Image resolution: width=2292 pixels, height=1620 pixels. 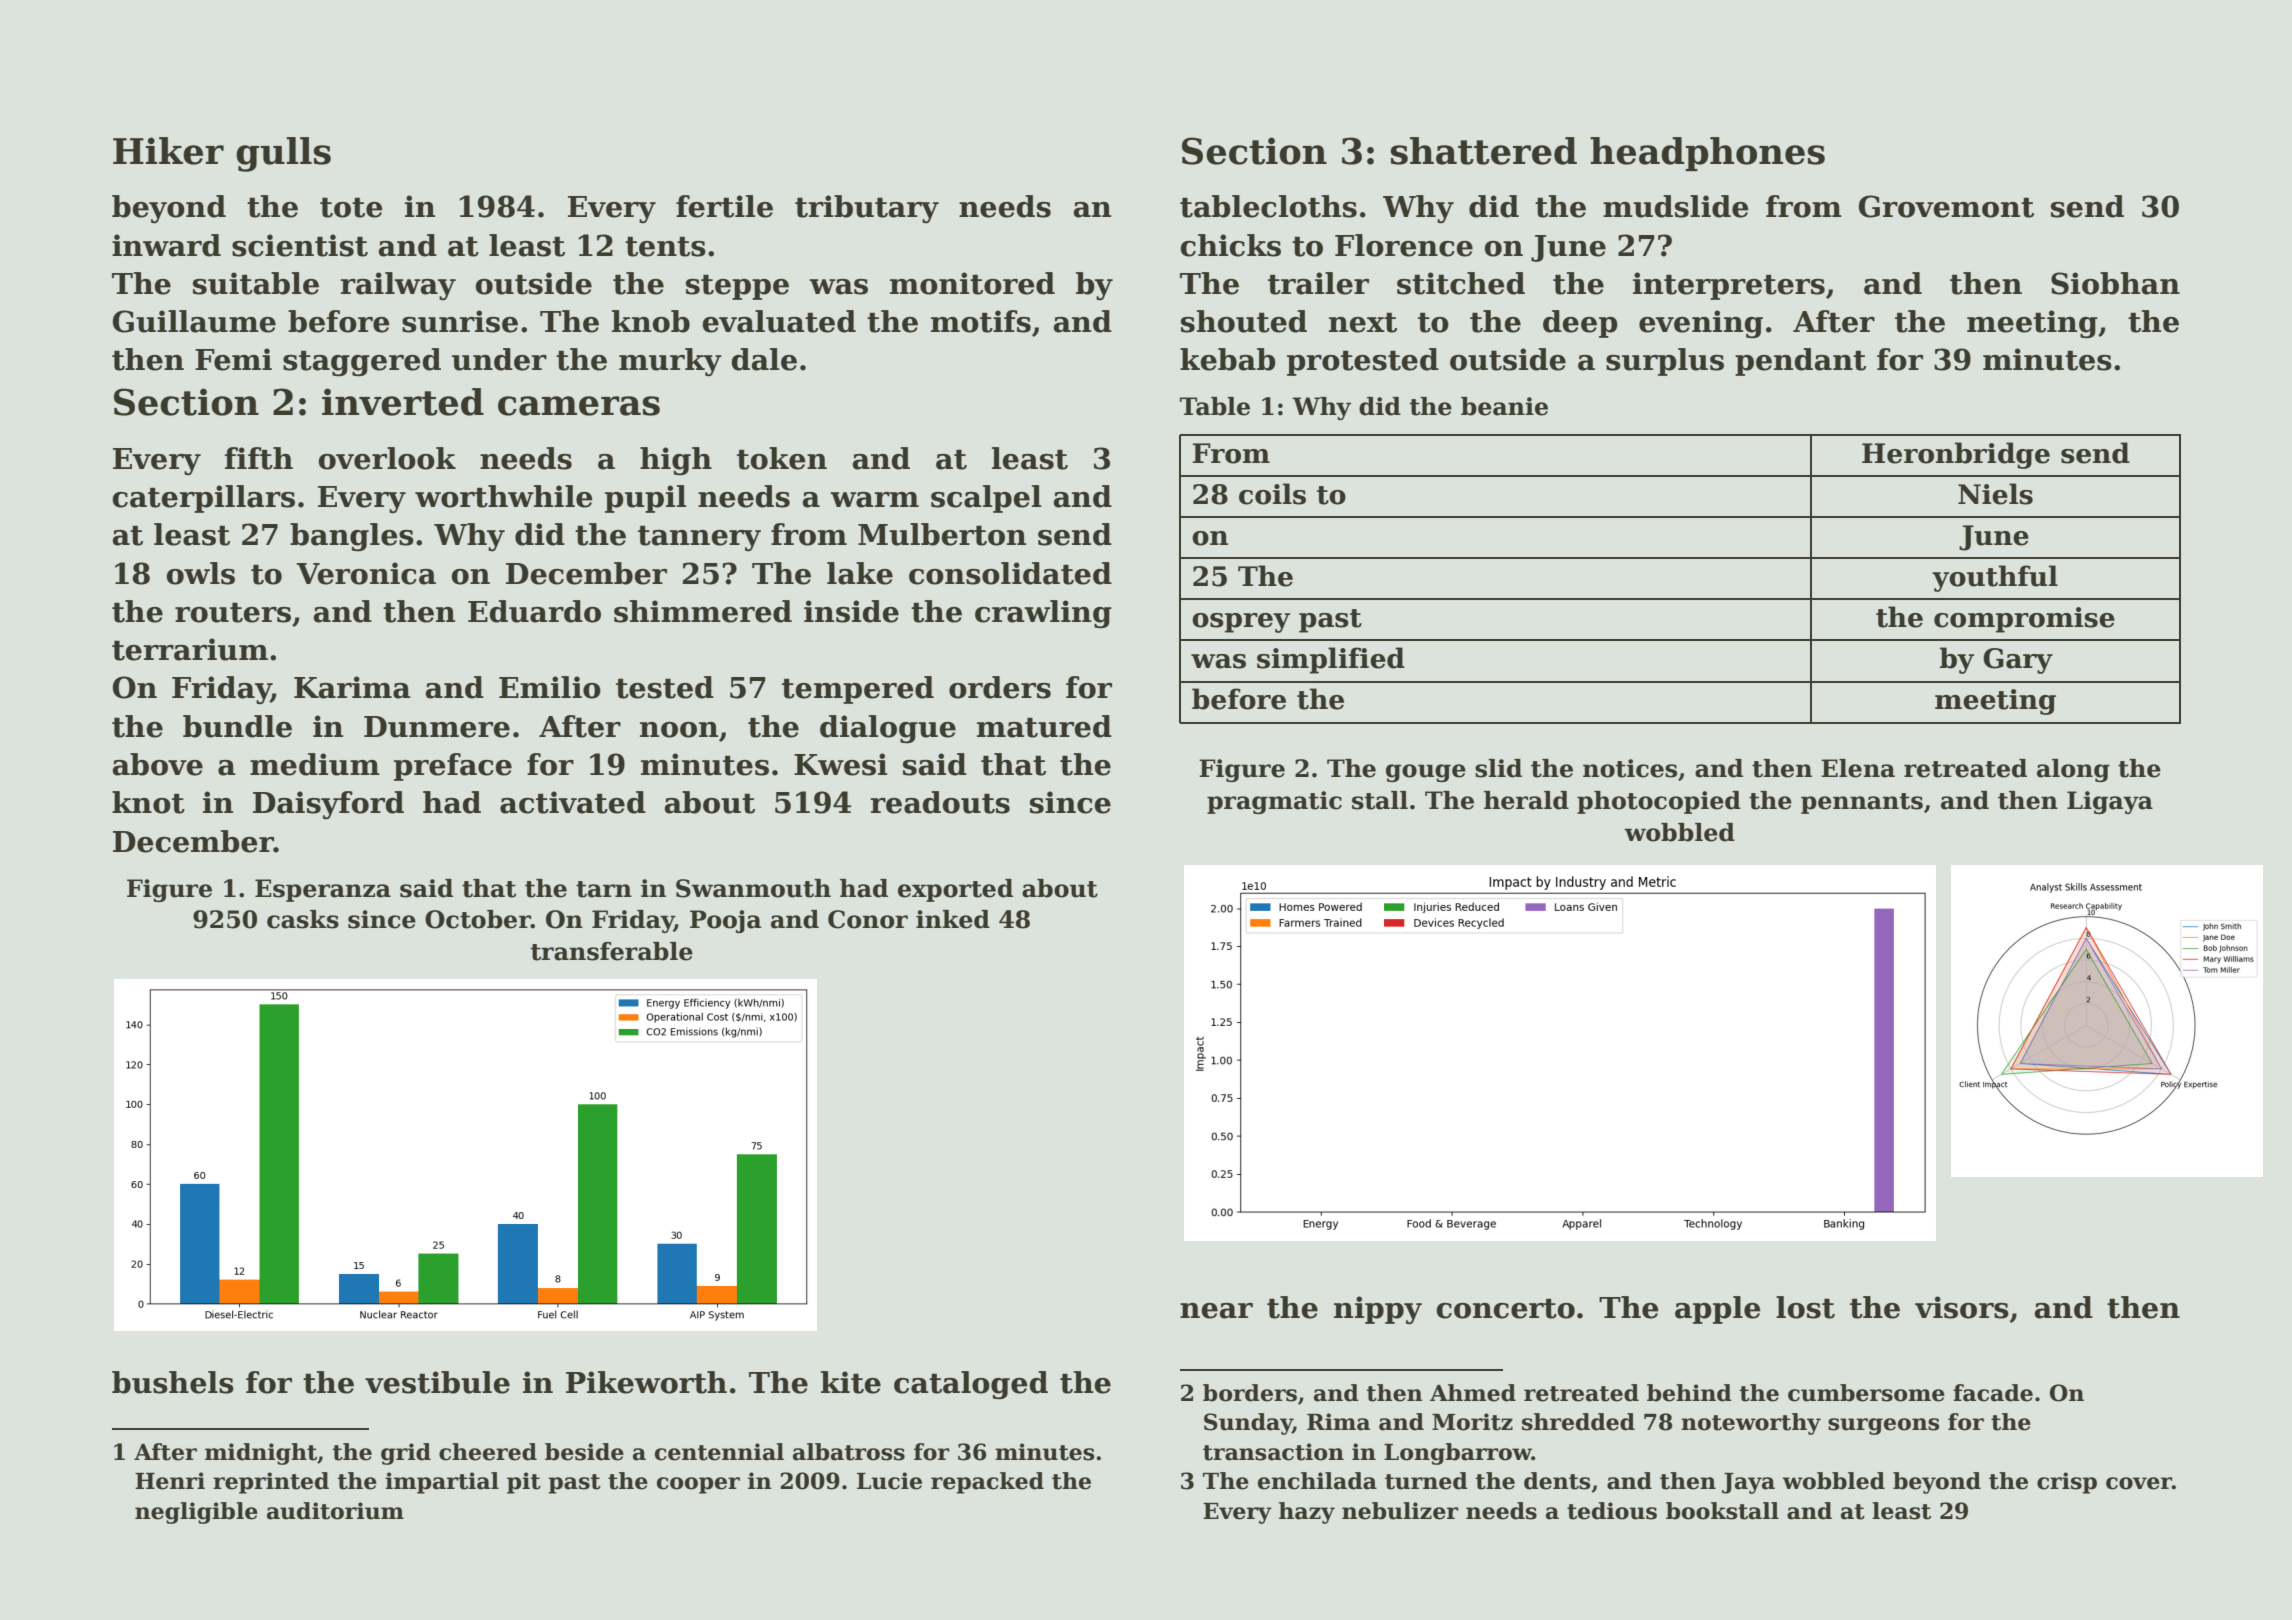 I want to click on transferable, so click(x=612, y=951).
